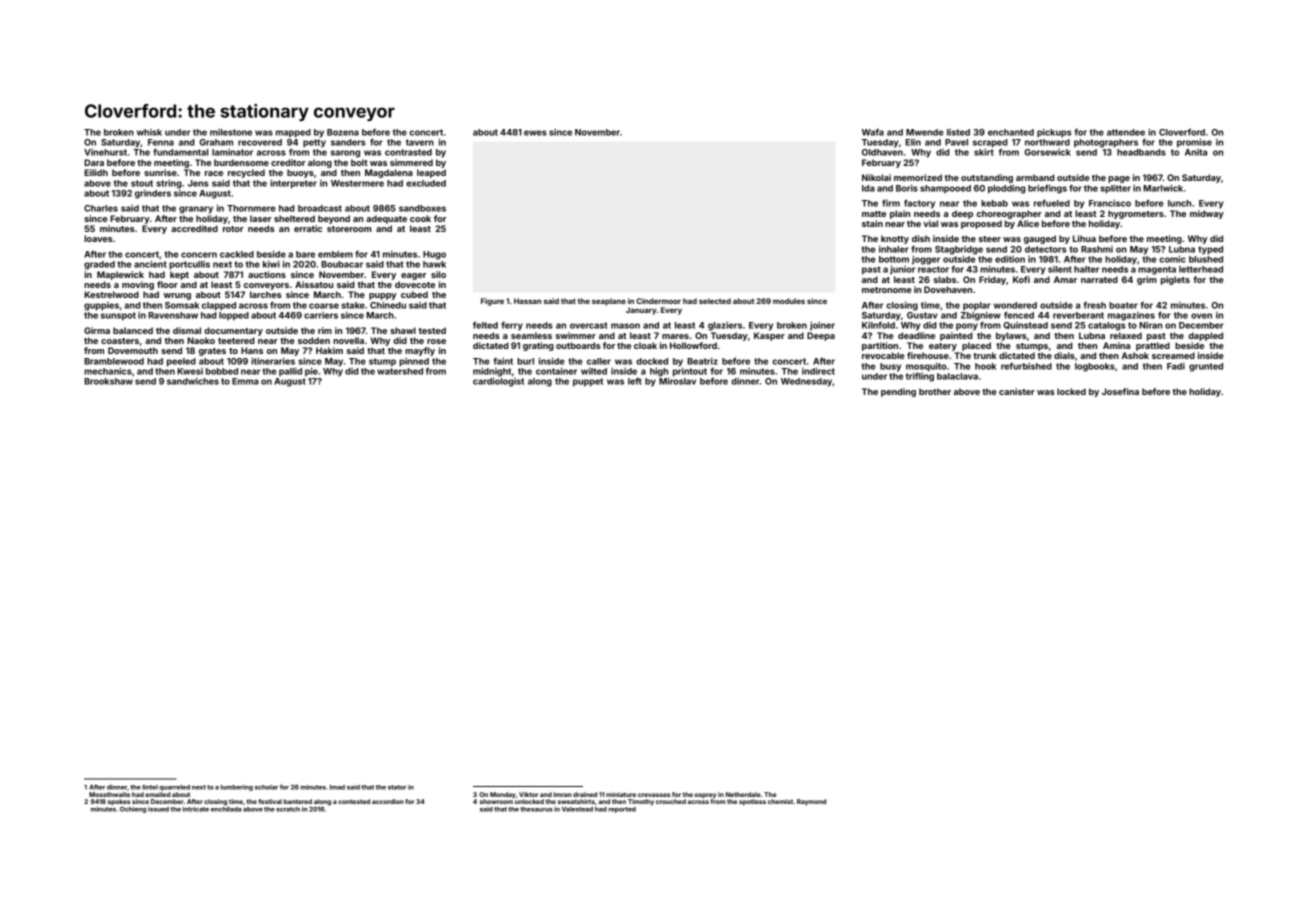 This screenshot has width=1308, height=924. I want to click on attendee, so click(1126, 132).
